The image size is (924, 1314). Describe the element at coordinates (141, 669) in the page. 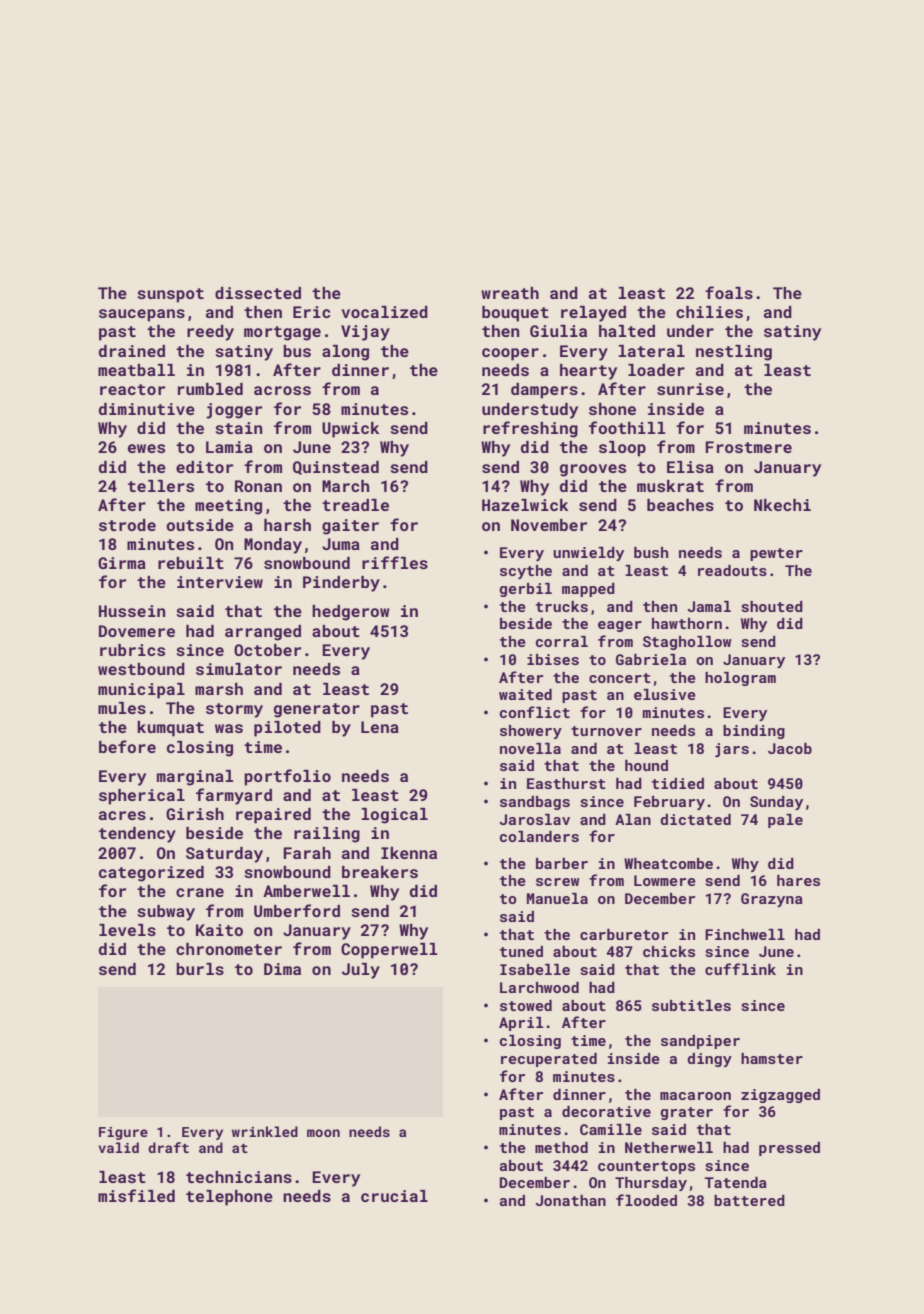

I see `westbound` at that location.
